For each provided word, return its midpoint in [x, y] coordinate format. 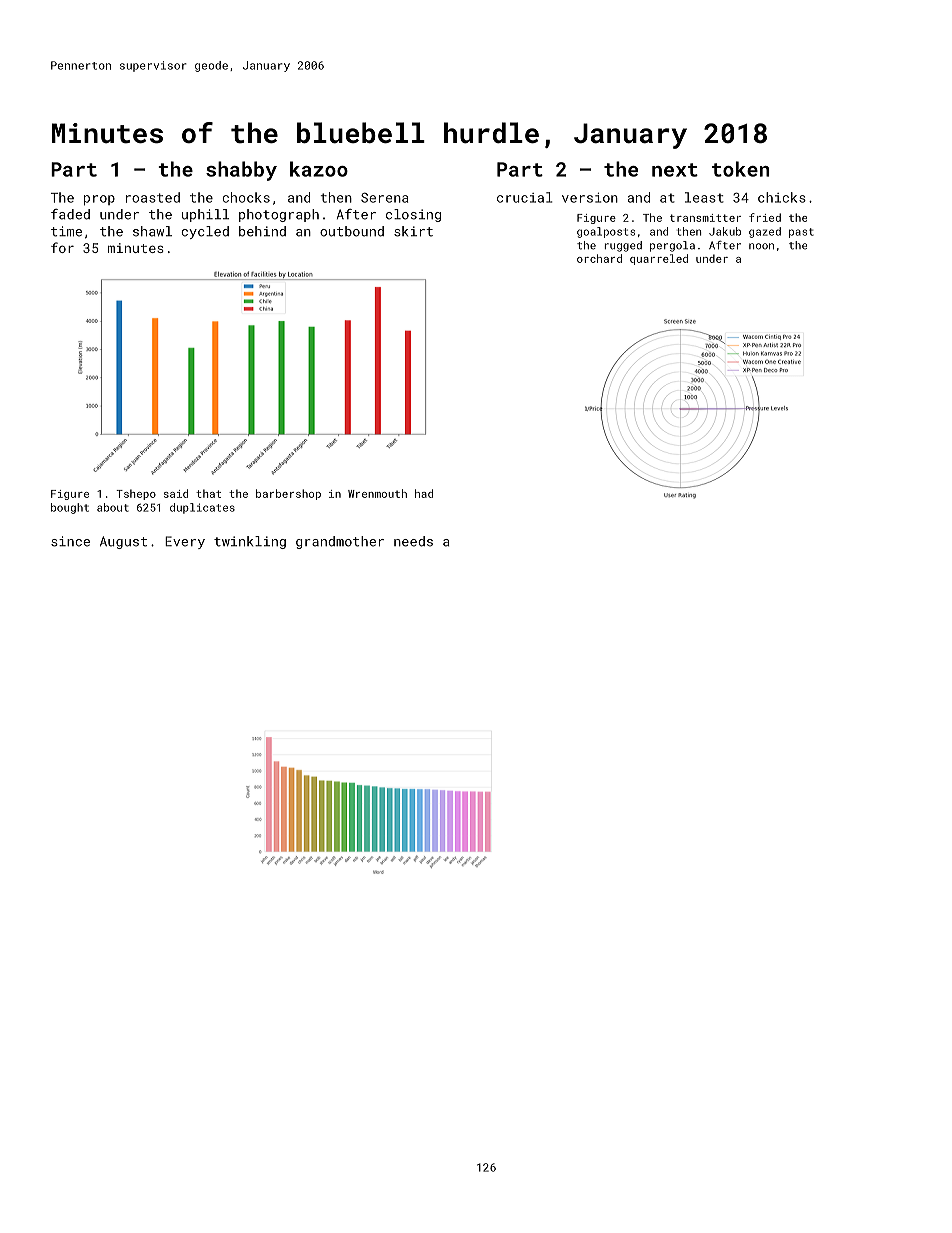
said [176, 493]
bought [70, 508]
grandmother [340, 542]
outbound [352, 231]
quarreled [659, 259]
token [740, 169]
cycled [205, 232]
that [208, 493]
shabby [241, 171]
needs [413, 541]
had [424, 493]
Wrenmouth [377, 493]
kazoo [319, 169]
